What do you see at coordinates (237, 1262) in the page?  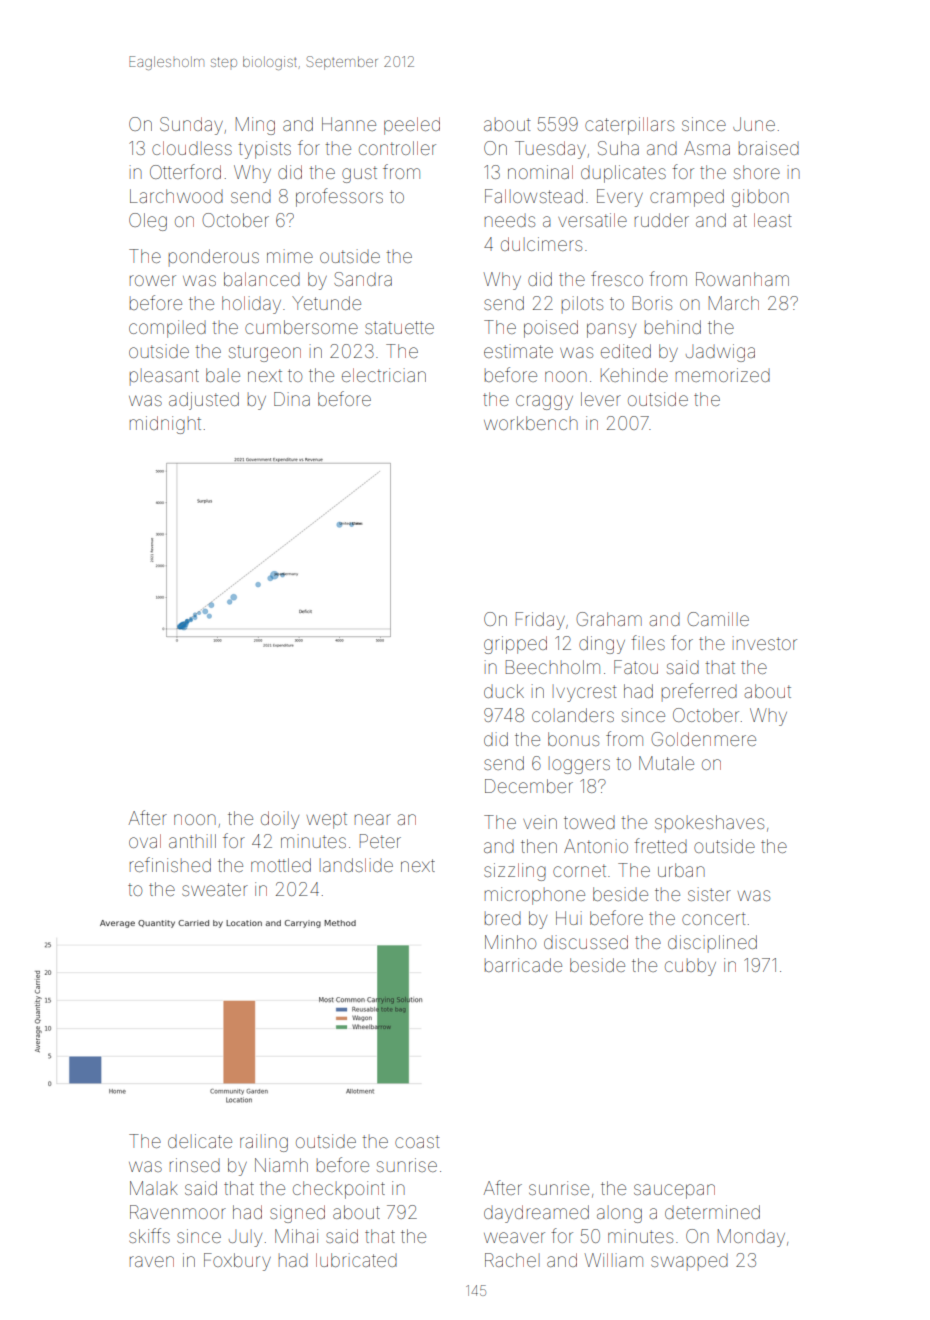 I see `Foxbury` at bounding box center [237, 1262].
